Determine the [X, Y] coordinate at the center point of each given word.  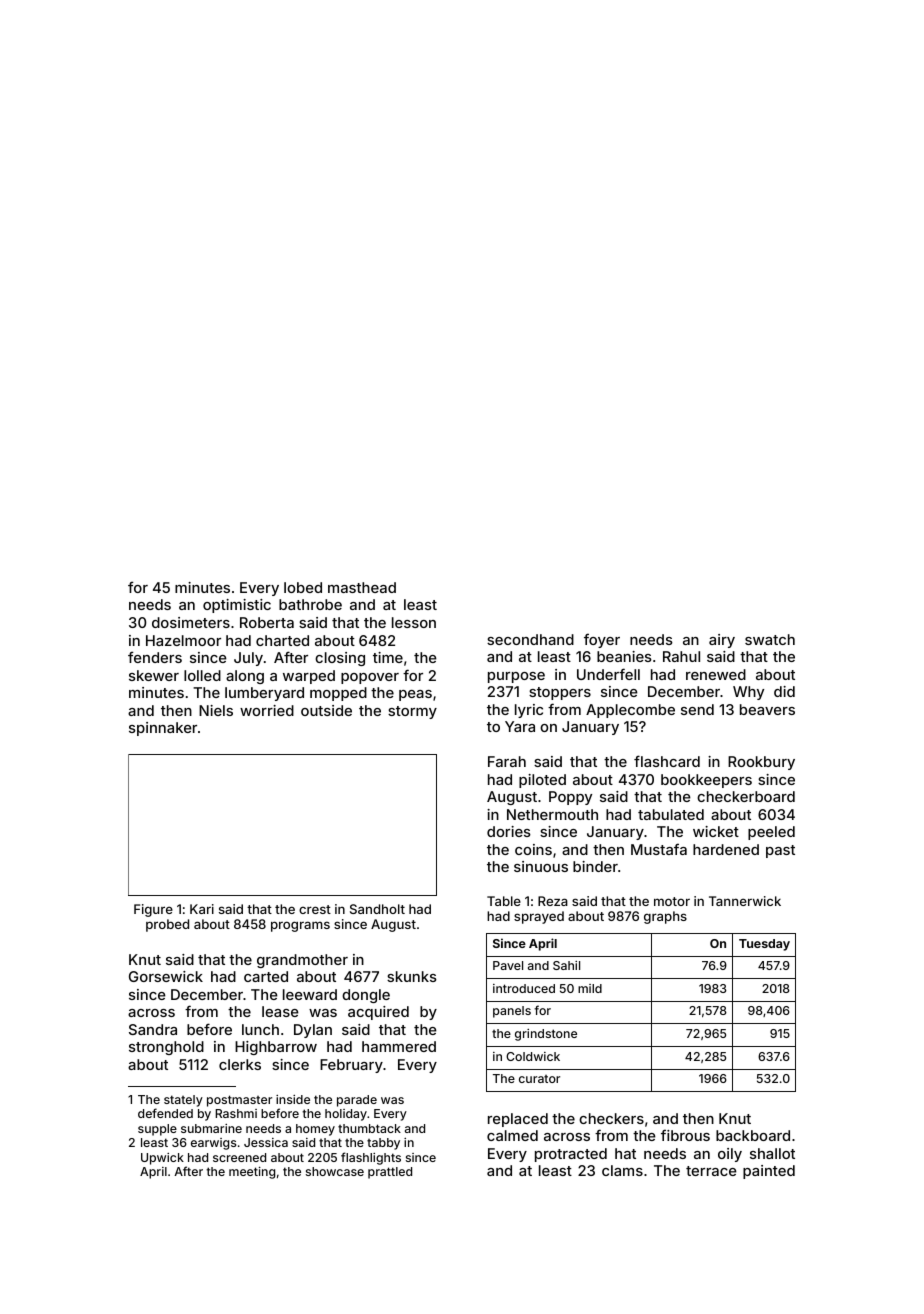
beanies [624, 656]
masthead [362, 587]
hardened [726, 849]
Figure [153, 910]
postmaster [239, 1101]
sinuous [541, 866]
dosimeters [191, 622]
